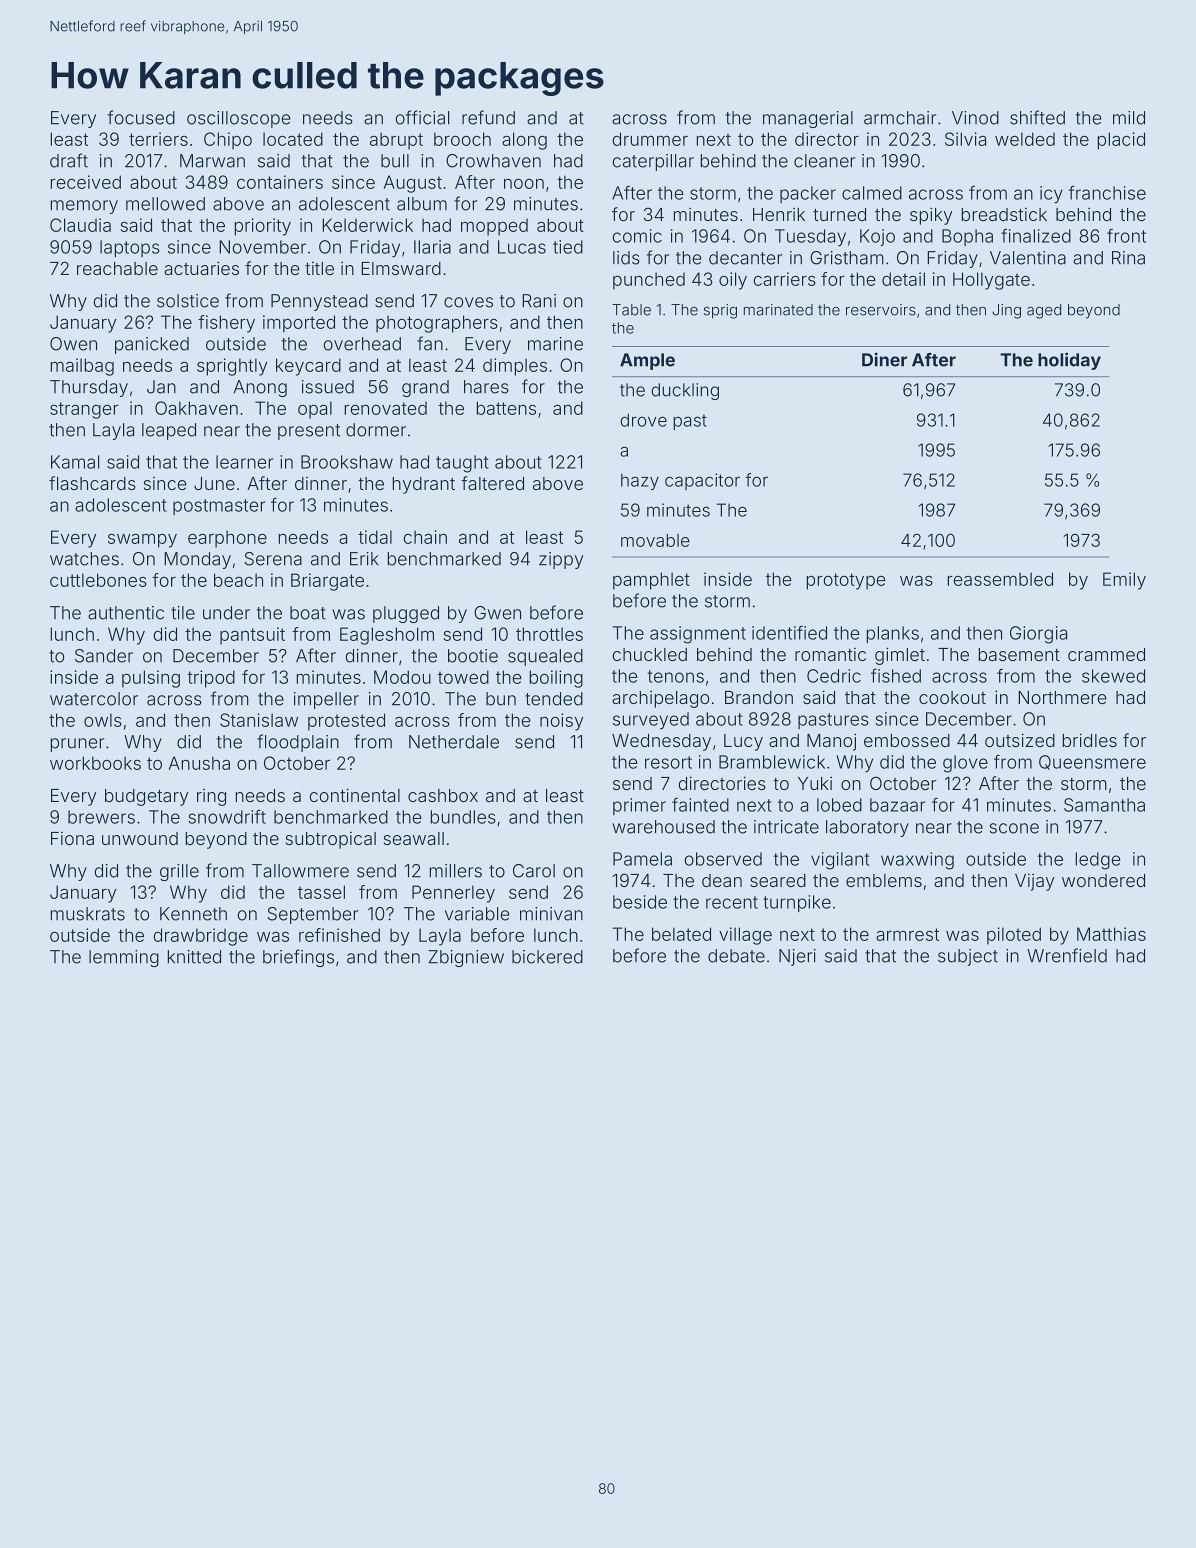 This screenshot has height=1548, width=1196. What do you see at coordinates (280, 182) in the screenshot?
I see `containers` at bounding box center [280, 182].
